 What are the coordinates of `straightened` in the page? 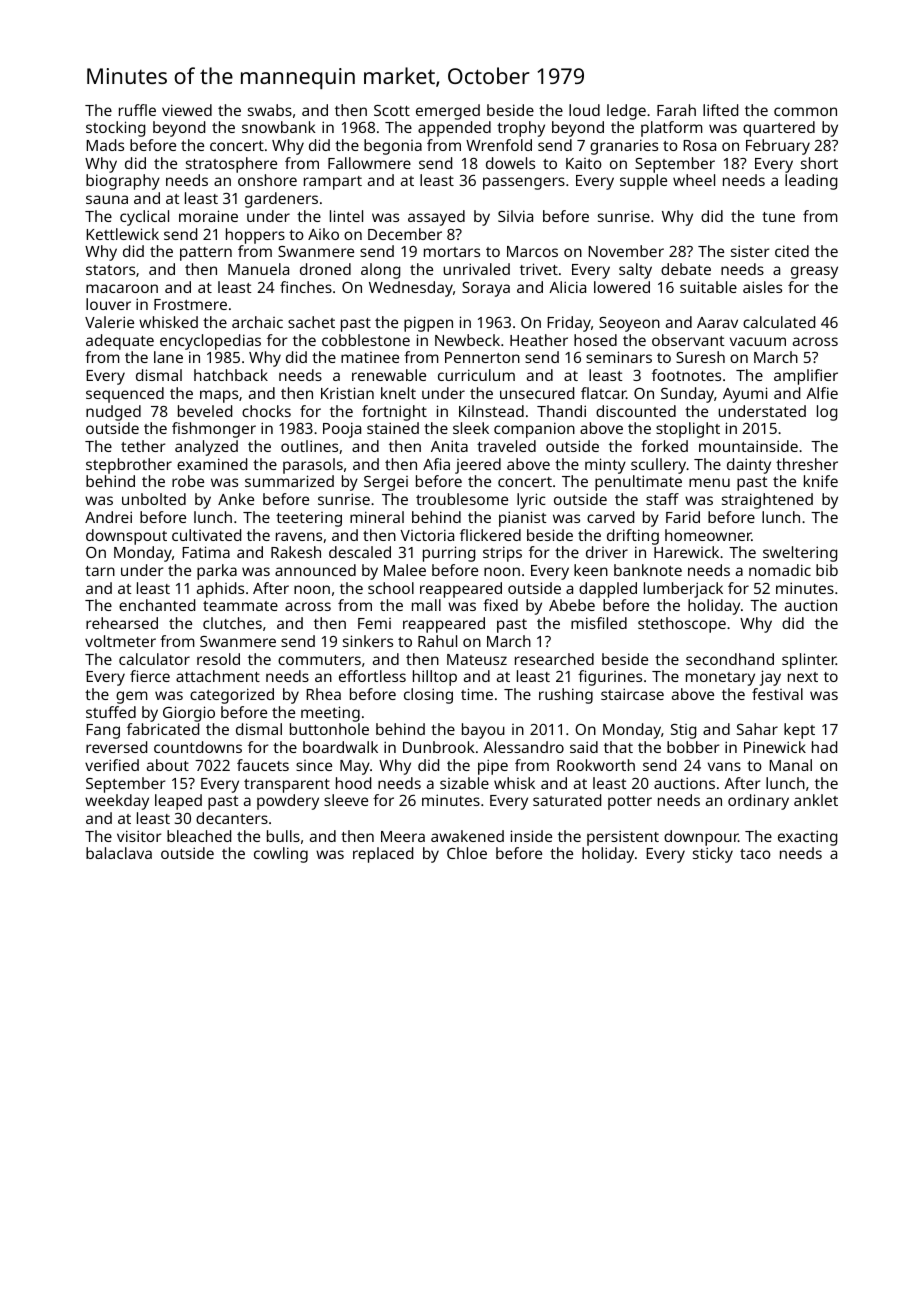 It's located at (767, 501).
